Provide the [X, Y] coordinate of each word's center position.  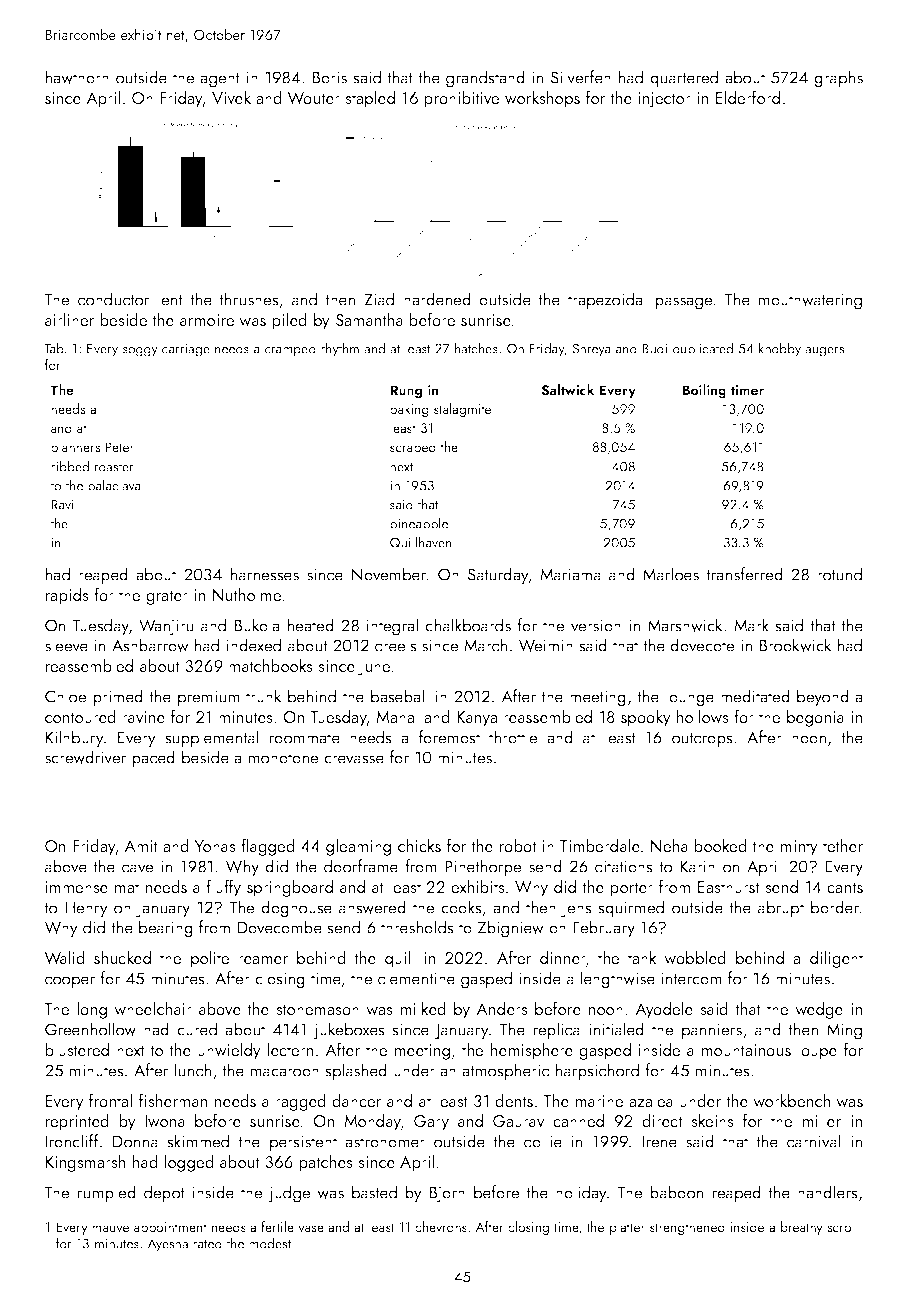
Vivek [231, 98]
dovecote [702, 645]
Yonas [215, 846]
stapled [370, 99]
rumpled [107, 1193]
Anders [502, 1008]
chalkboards [468, 625]
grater [167, 597]
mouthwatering [810, 301]
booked [720, 845]
